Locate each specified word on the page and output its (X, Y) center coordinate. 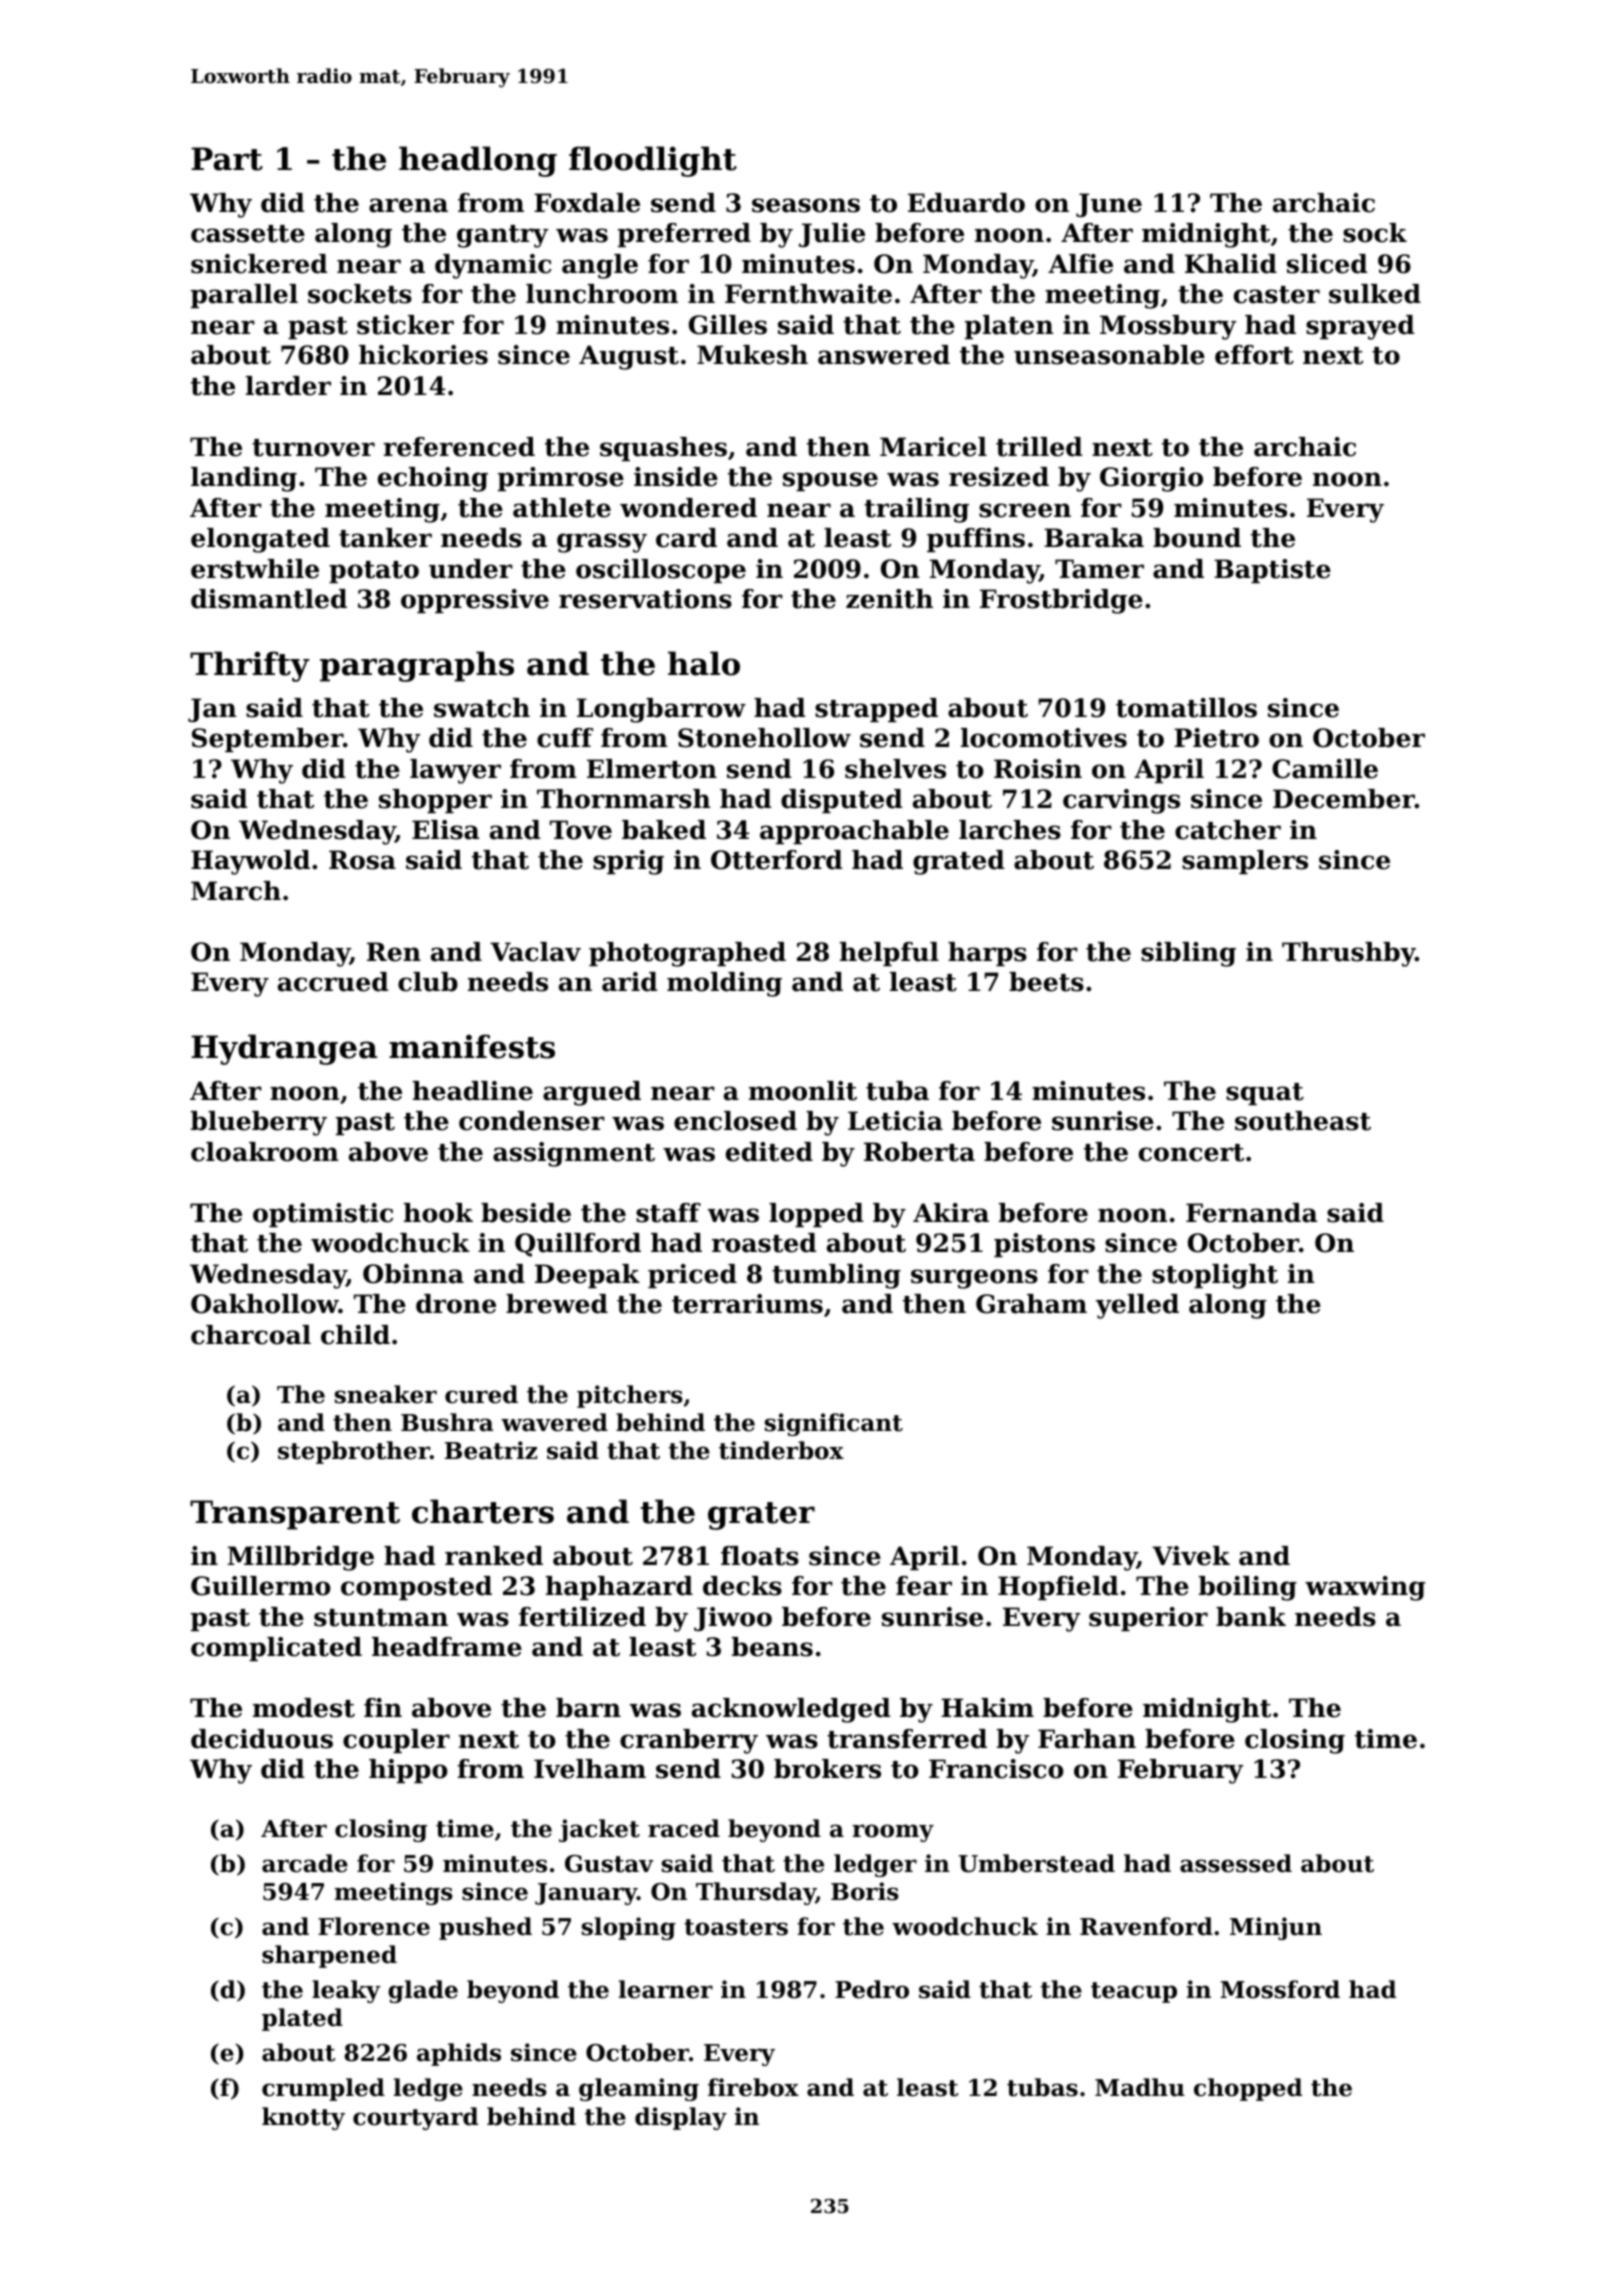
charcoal (251, 1335)
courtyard (415, 2118)
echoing (433, 479)
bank (1251, 1617)
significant (834, 1424)
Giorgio (1151, 479)
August (629, 357)
